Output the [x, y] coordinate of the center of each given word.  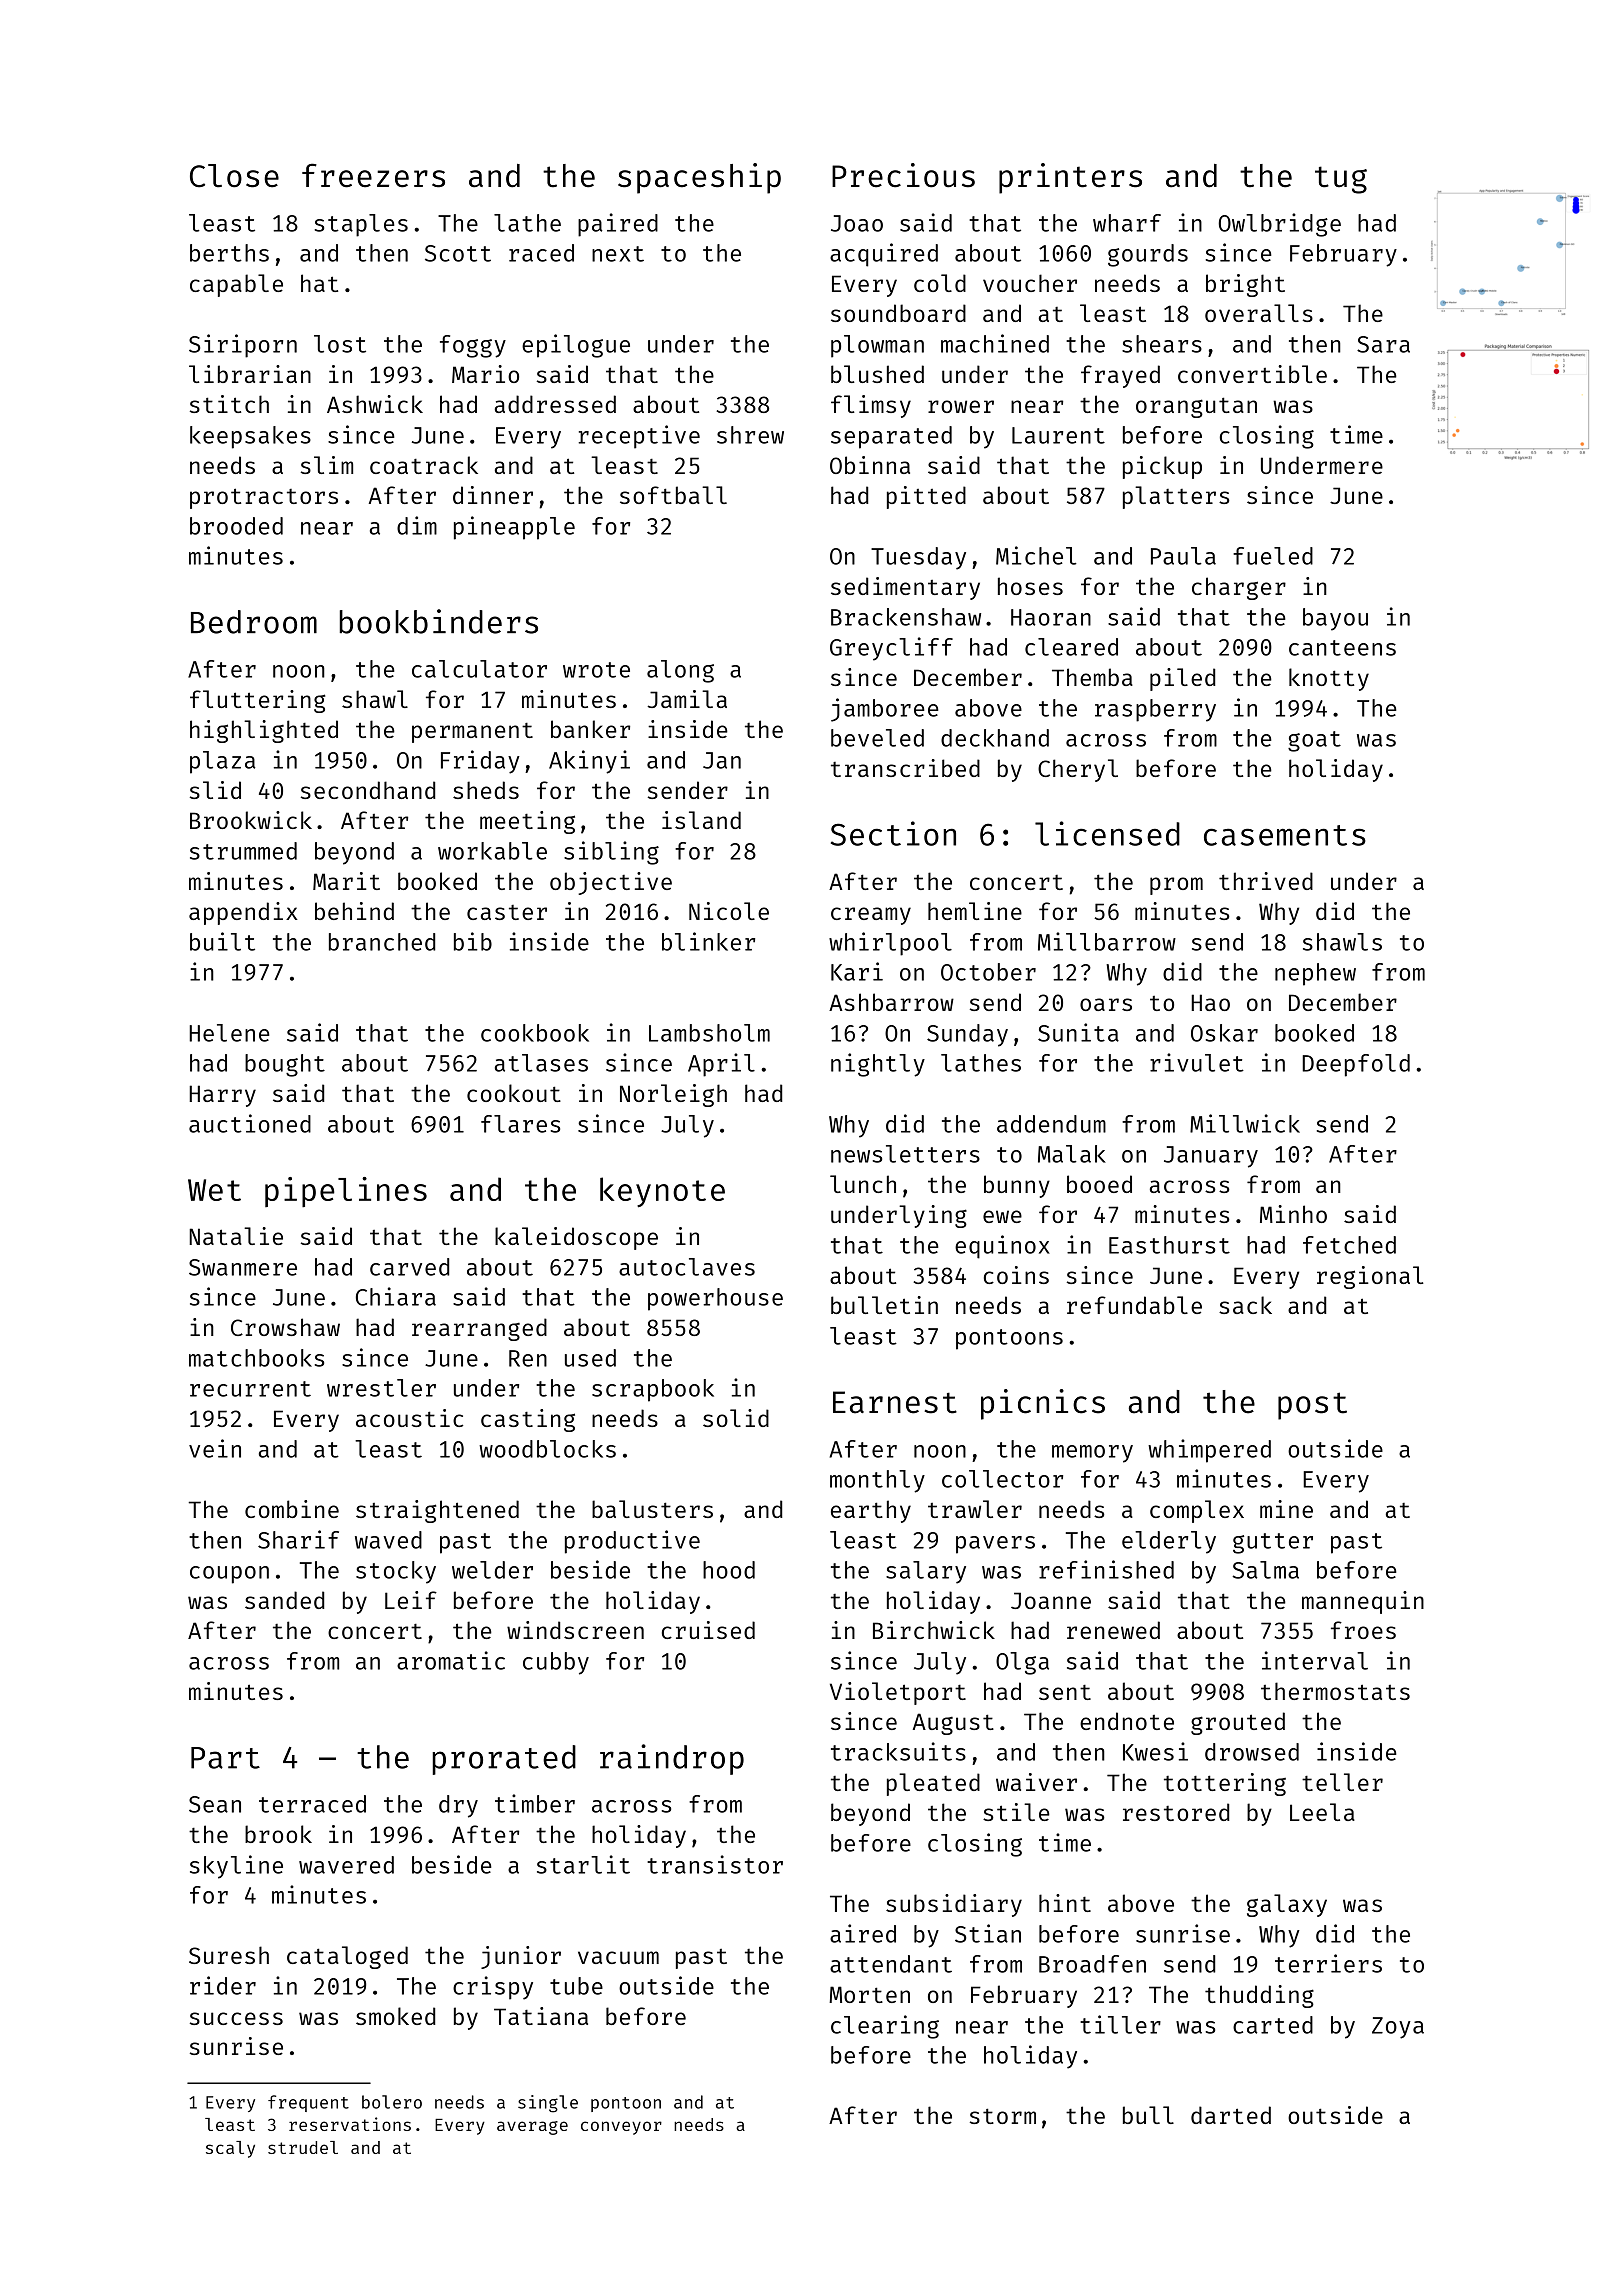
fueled [1273, 556]
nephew [1315, 974]
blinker [708, 941]
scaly [230, 2149]
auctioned [250, 1123]
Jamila [687, 699]
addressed [555, 404]
